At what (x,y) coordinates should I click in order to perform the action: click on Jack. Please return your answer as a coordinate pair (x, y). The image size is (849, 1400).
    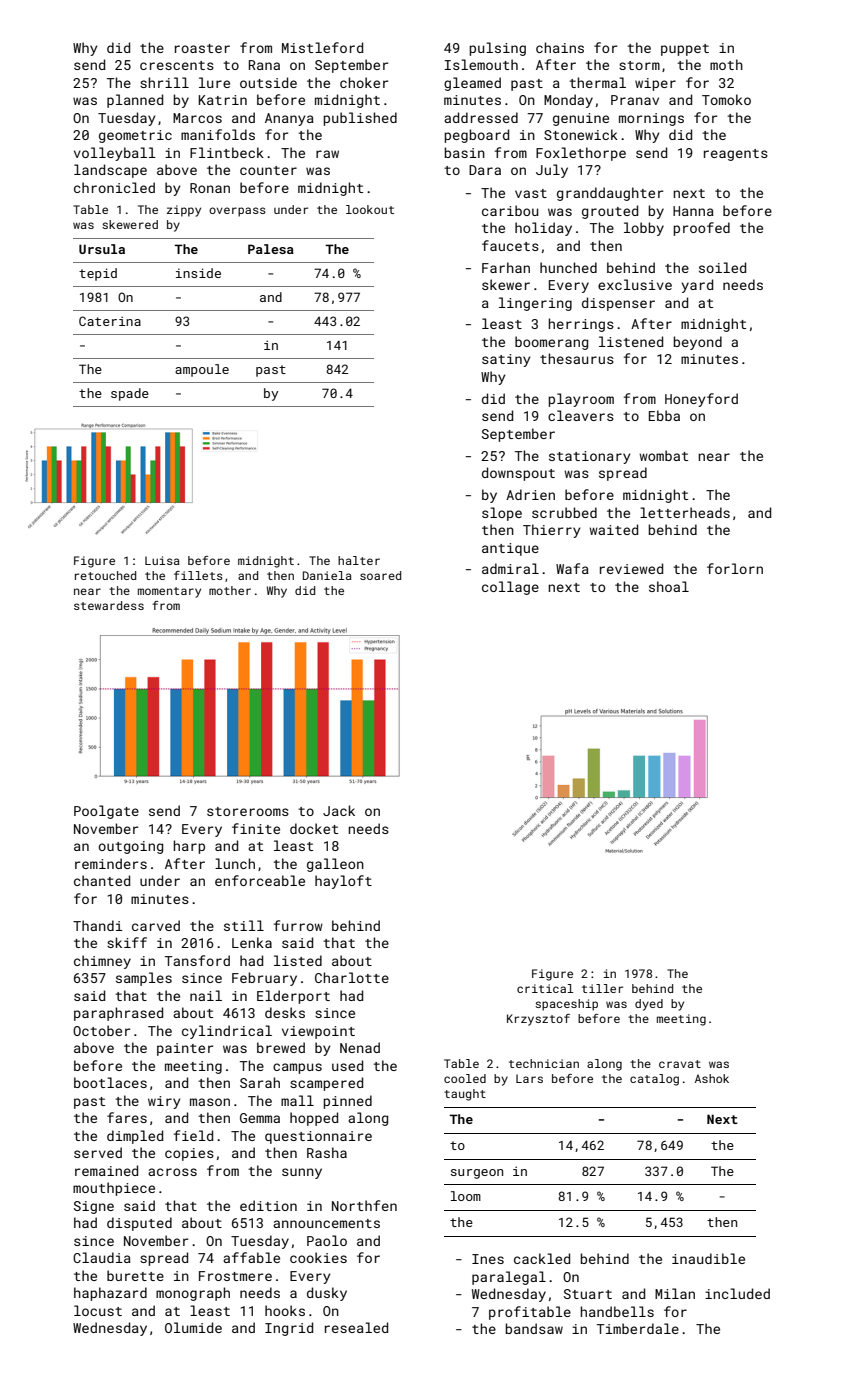
    Looking at the image, I should click on (339, 810).
